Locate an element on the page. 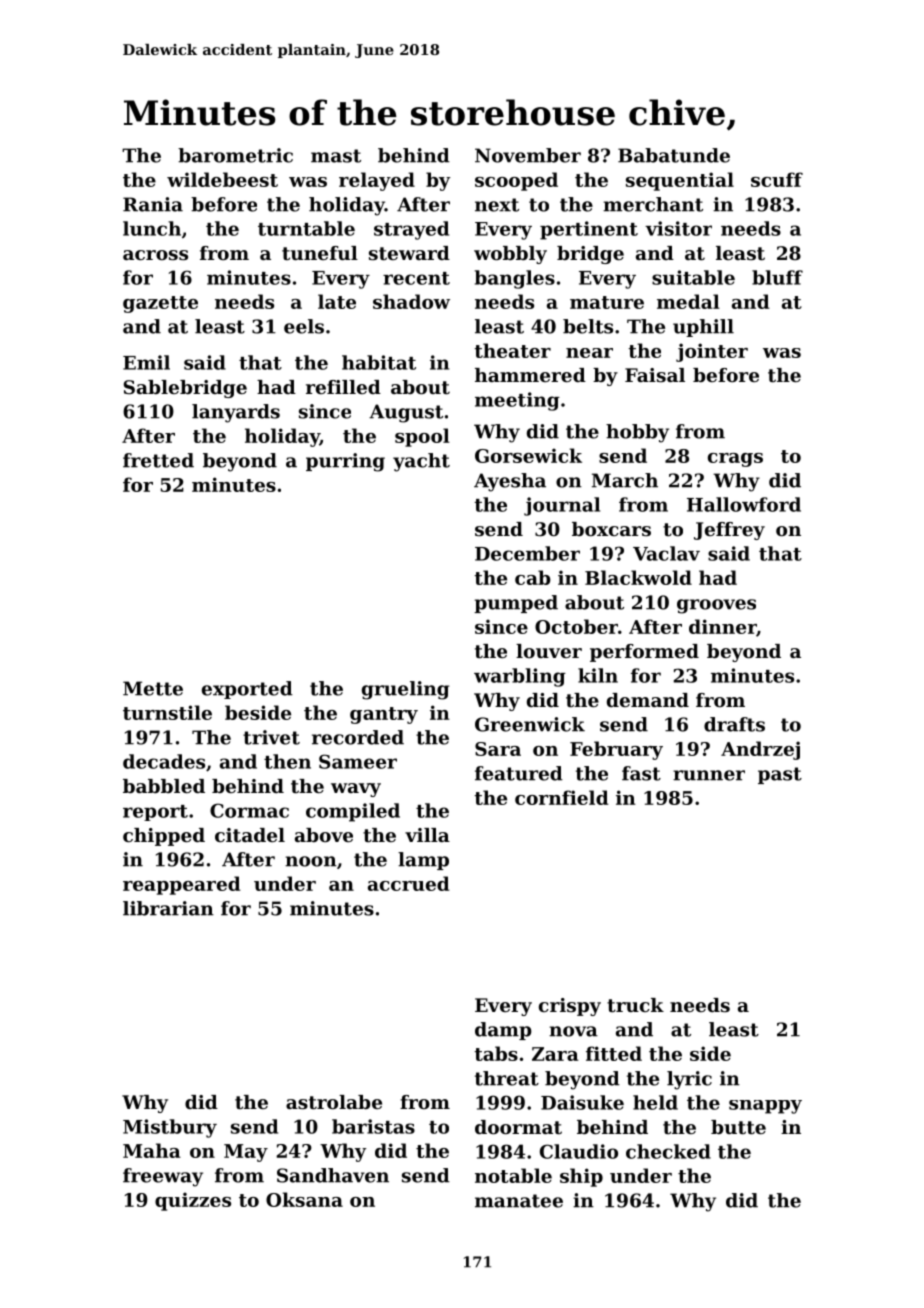 Image resolution: width=924 pixels, height=1308 pixels. visitor is located at coordinates (678, 228).
